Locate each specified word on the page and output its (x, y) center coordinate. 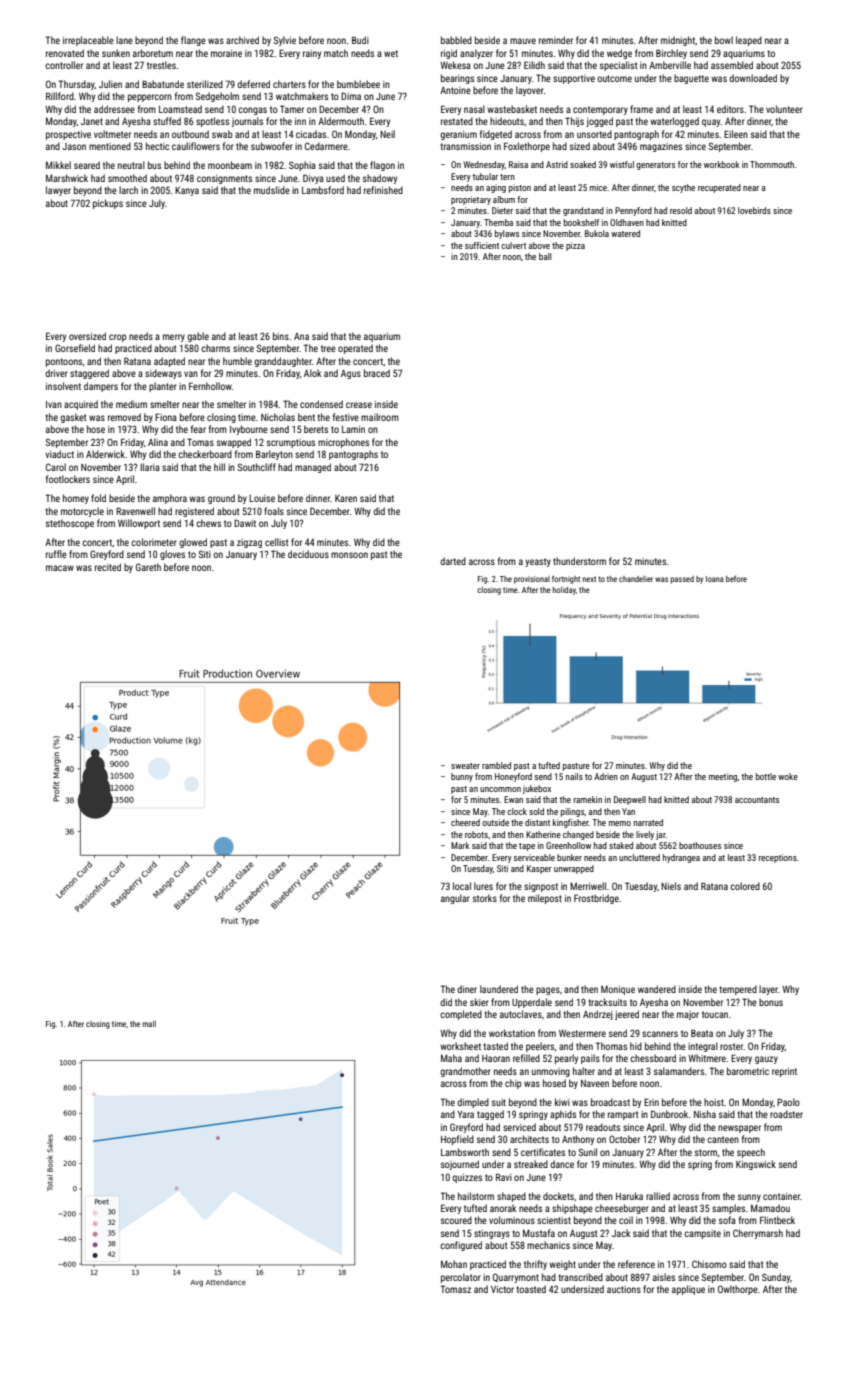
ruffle (56, 554)
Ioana (714, 579)
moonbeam (230, 165)
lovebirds (754, 210)
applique (688, 1290)
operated (355, 349)
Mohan (454, 1264)
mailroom (380, 417)
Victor (502, 1289)
